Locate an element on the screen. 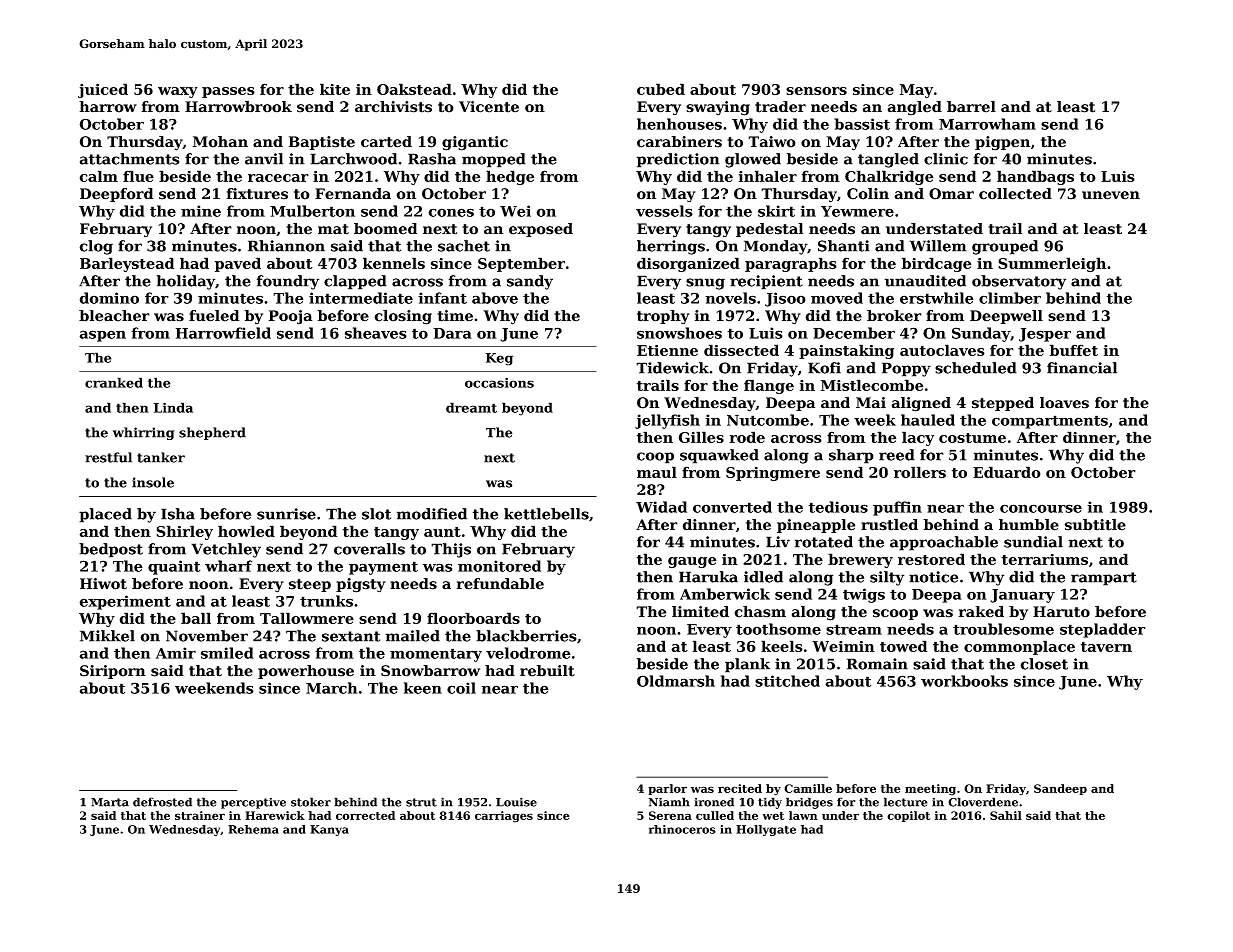 The image size is (1233, 952). twigs is located at coordinates (864, 595).
